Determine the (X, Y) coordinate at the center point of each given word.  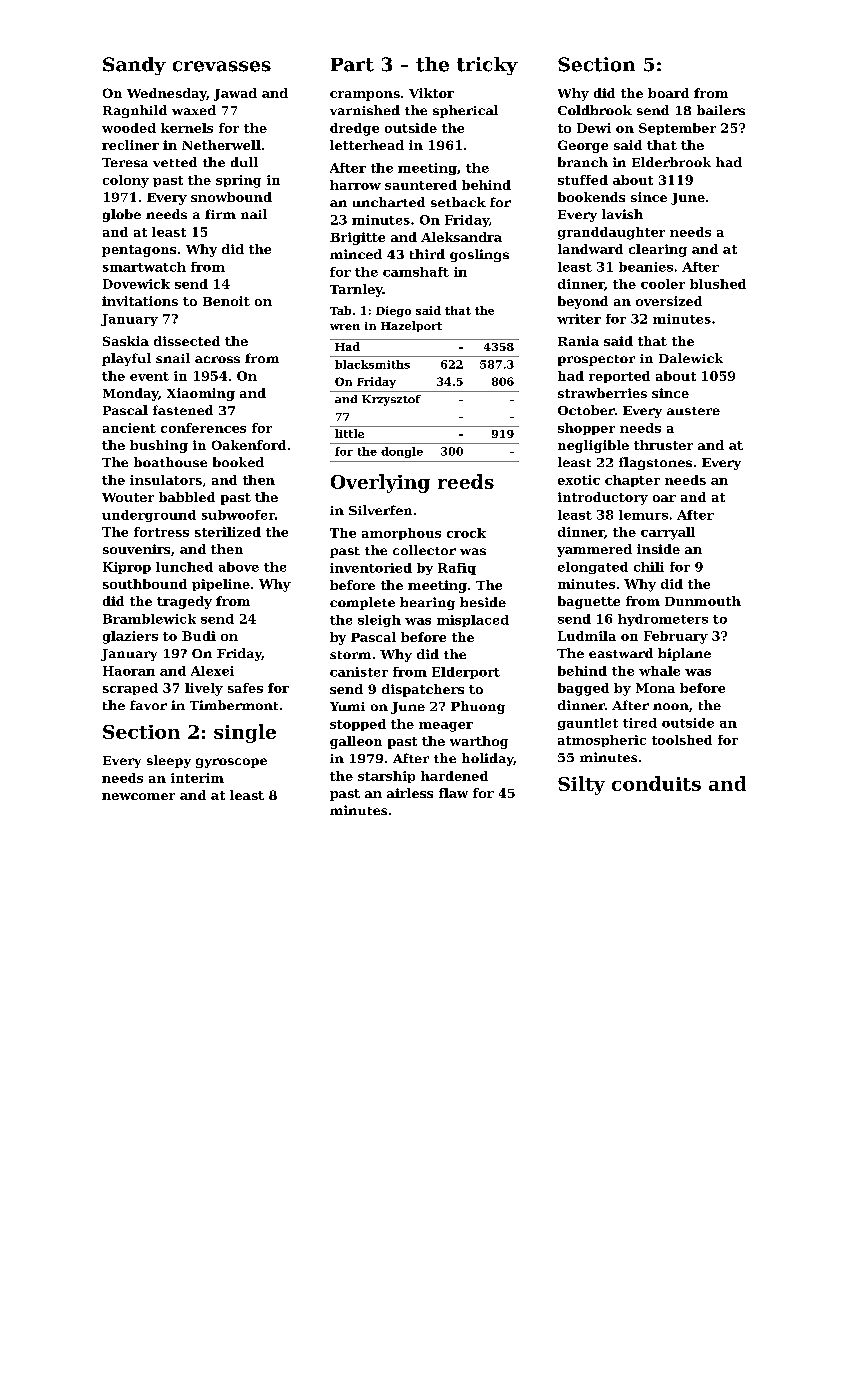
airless (410, 793)
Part (352, 65)
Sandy (134, 66)
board (668, 93)
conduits (656, 783)
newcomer (138, 796)
